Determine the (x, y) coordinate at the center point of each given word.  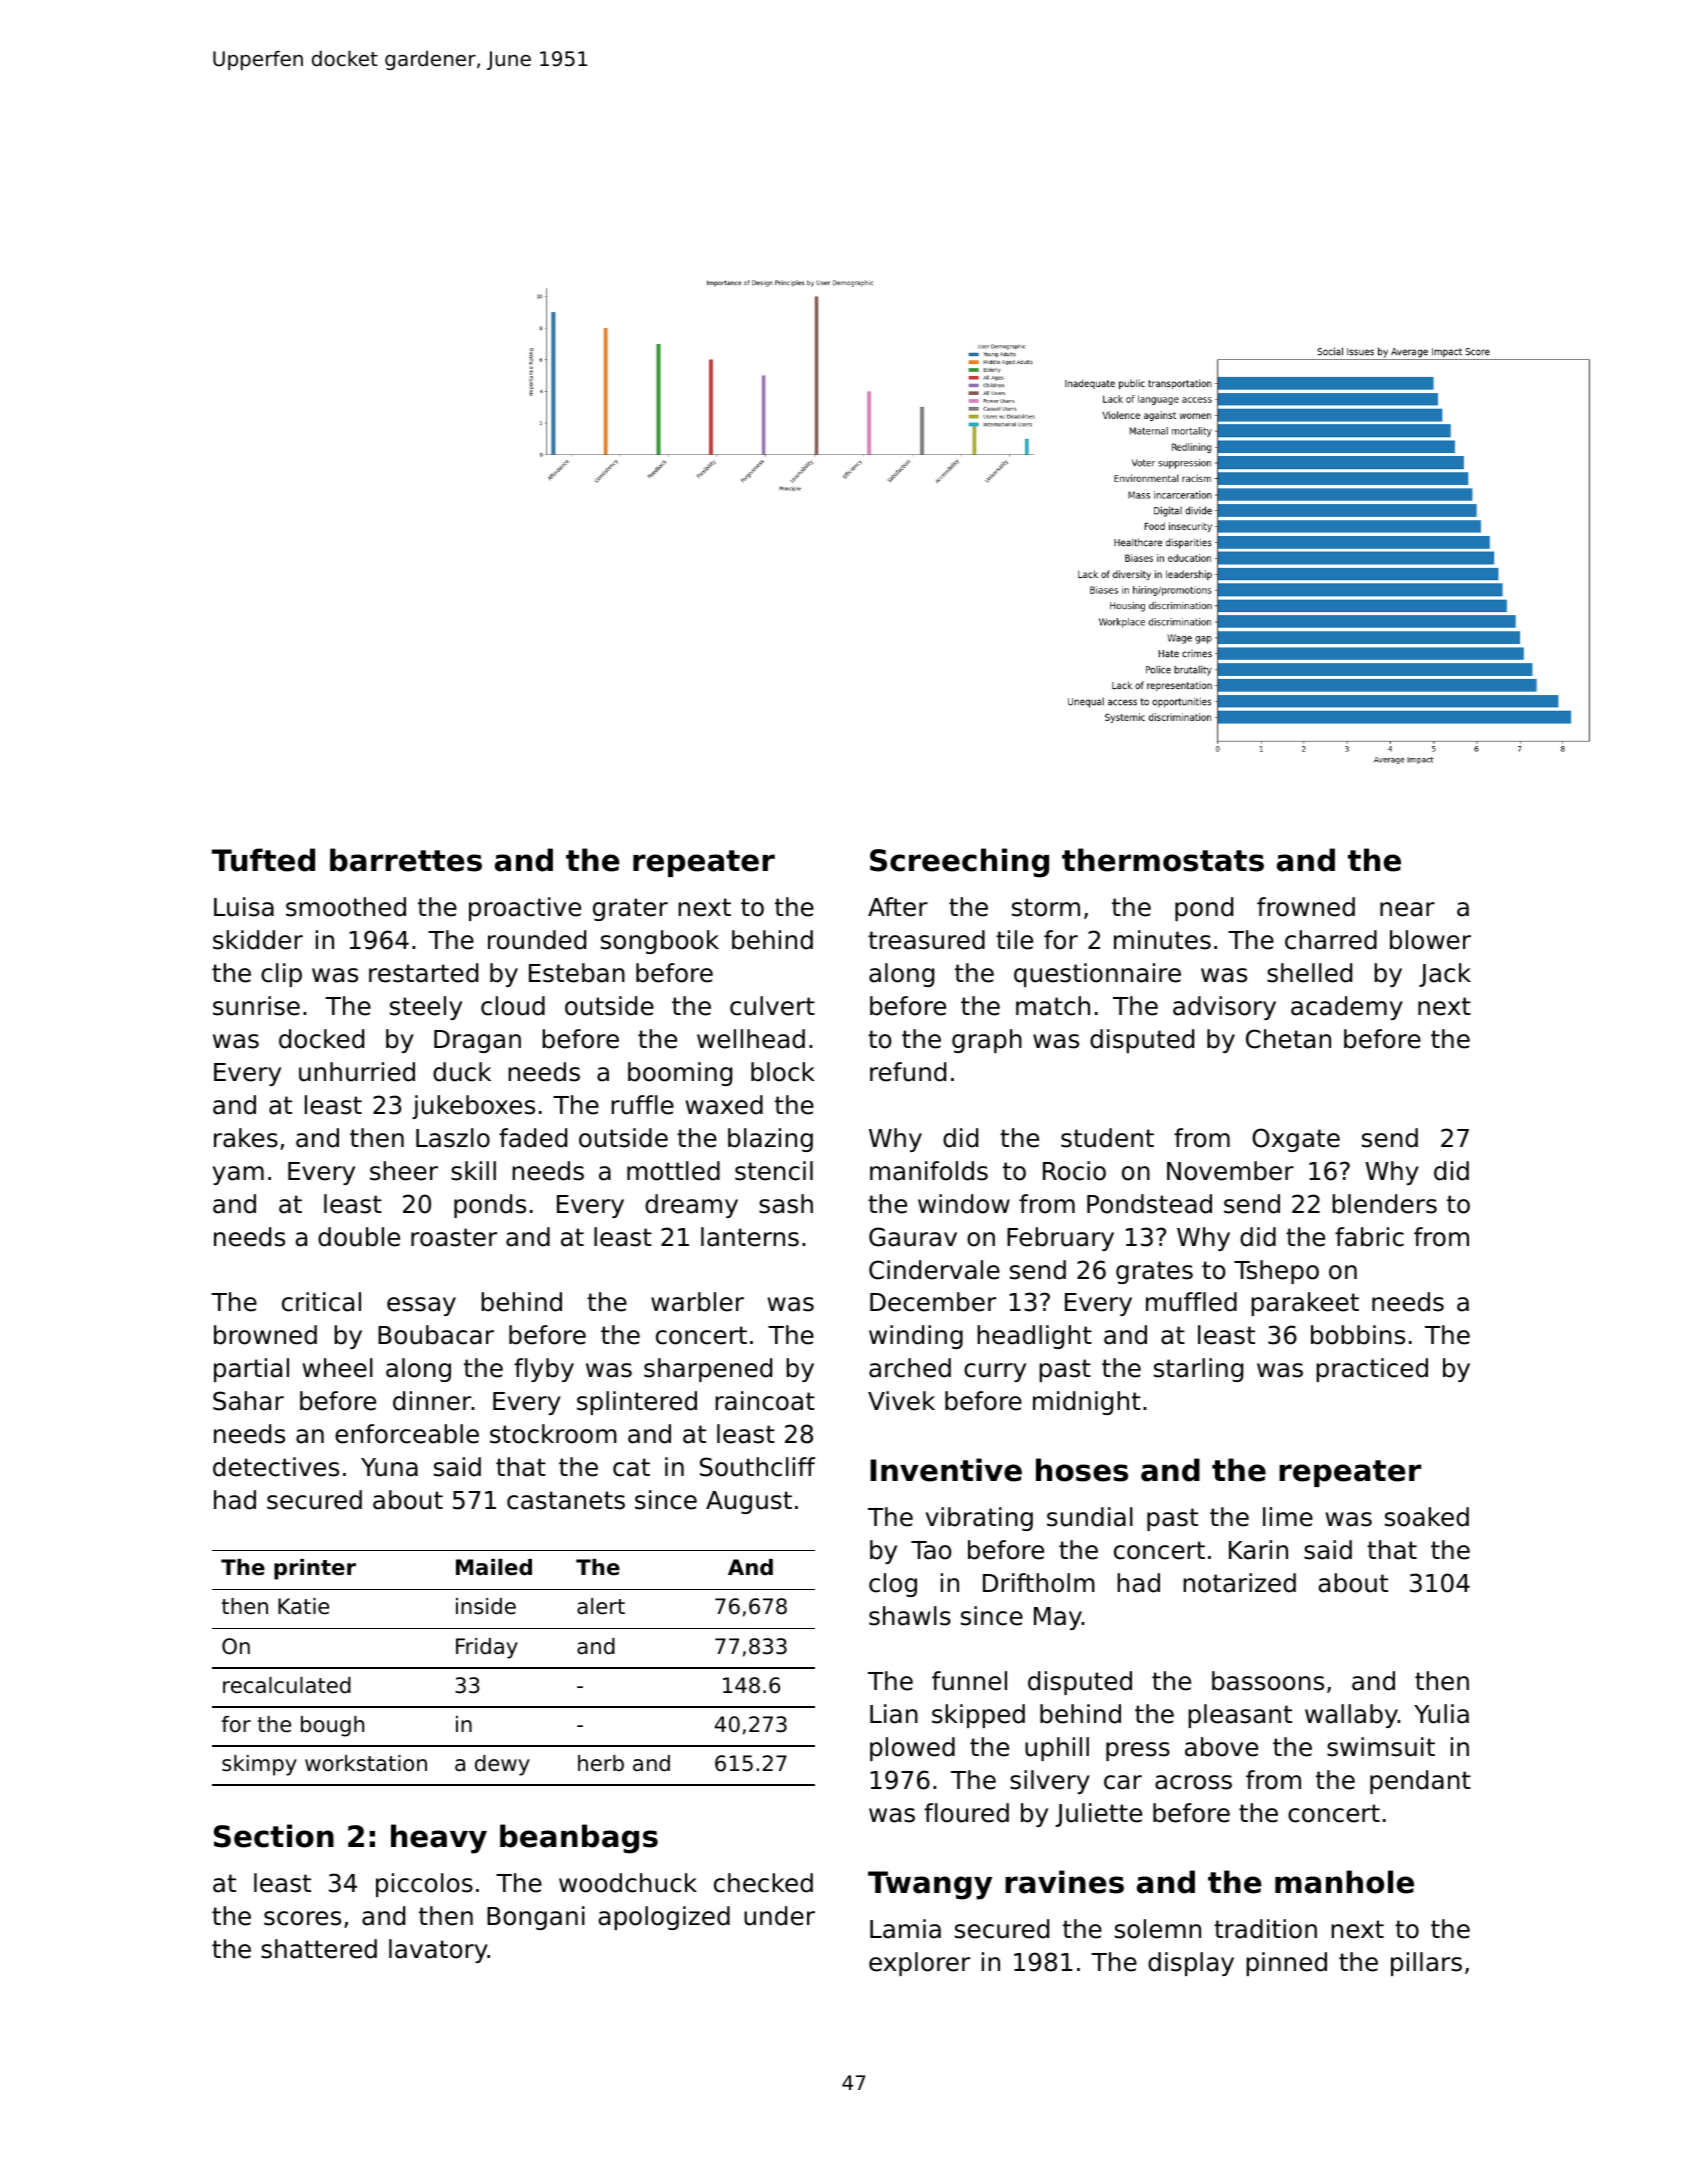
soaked (1427, 1517)
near (1407, 909)
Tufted (263, 860)
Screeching (959, 863)
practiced (1372, 1370)
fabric (1369, 1237)
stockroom (553, 1434)
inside (486, 1606)
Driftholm (1039, 1583)
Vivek (901, 1401)
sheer (404, 1171)
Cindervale (934, 1270)
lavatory (438, 1951)
